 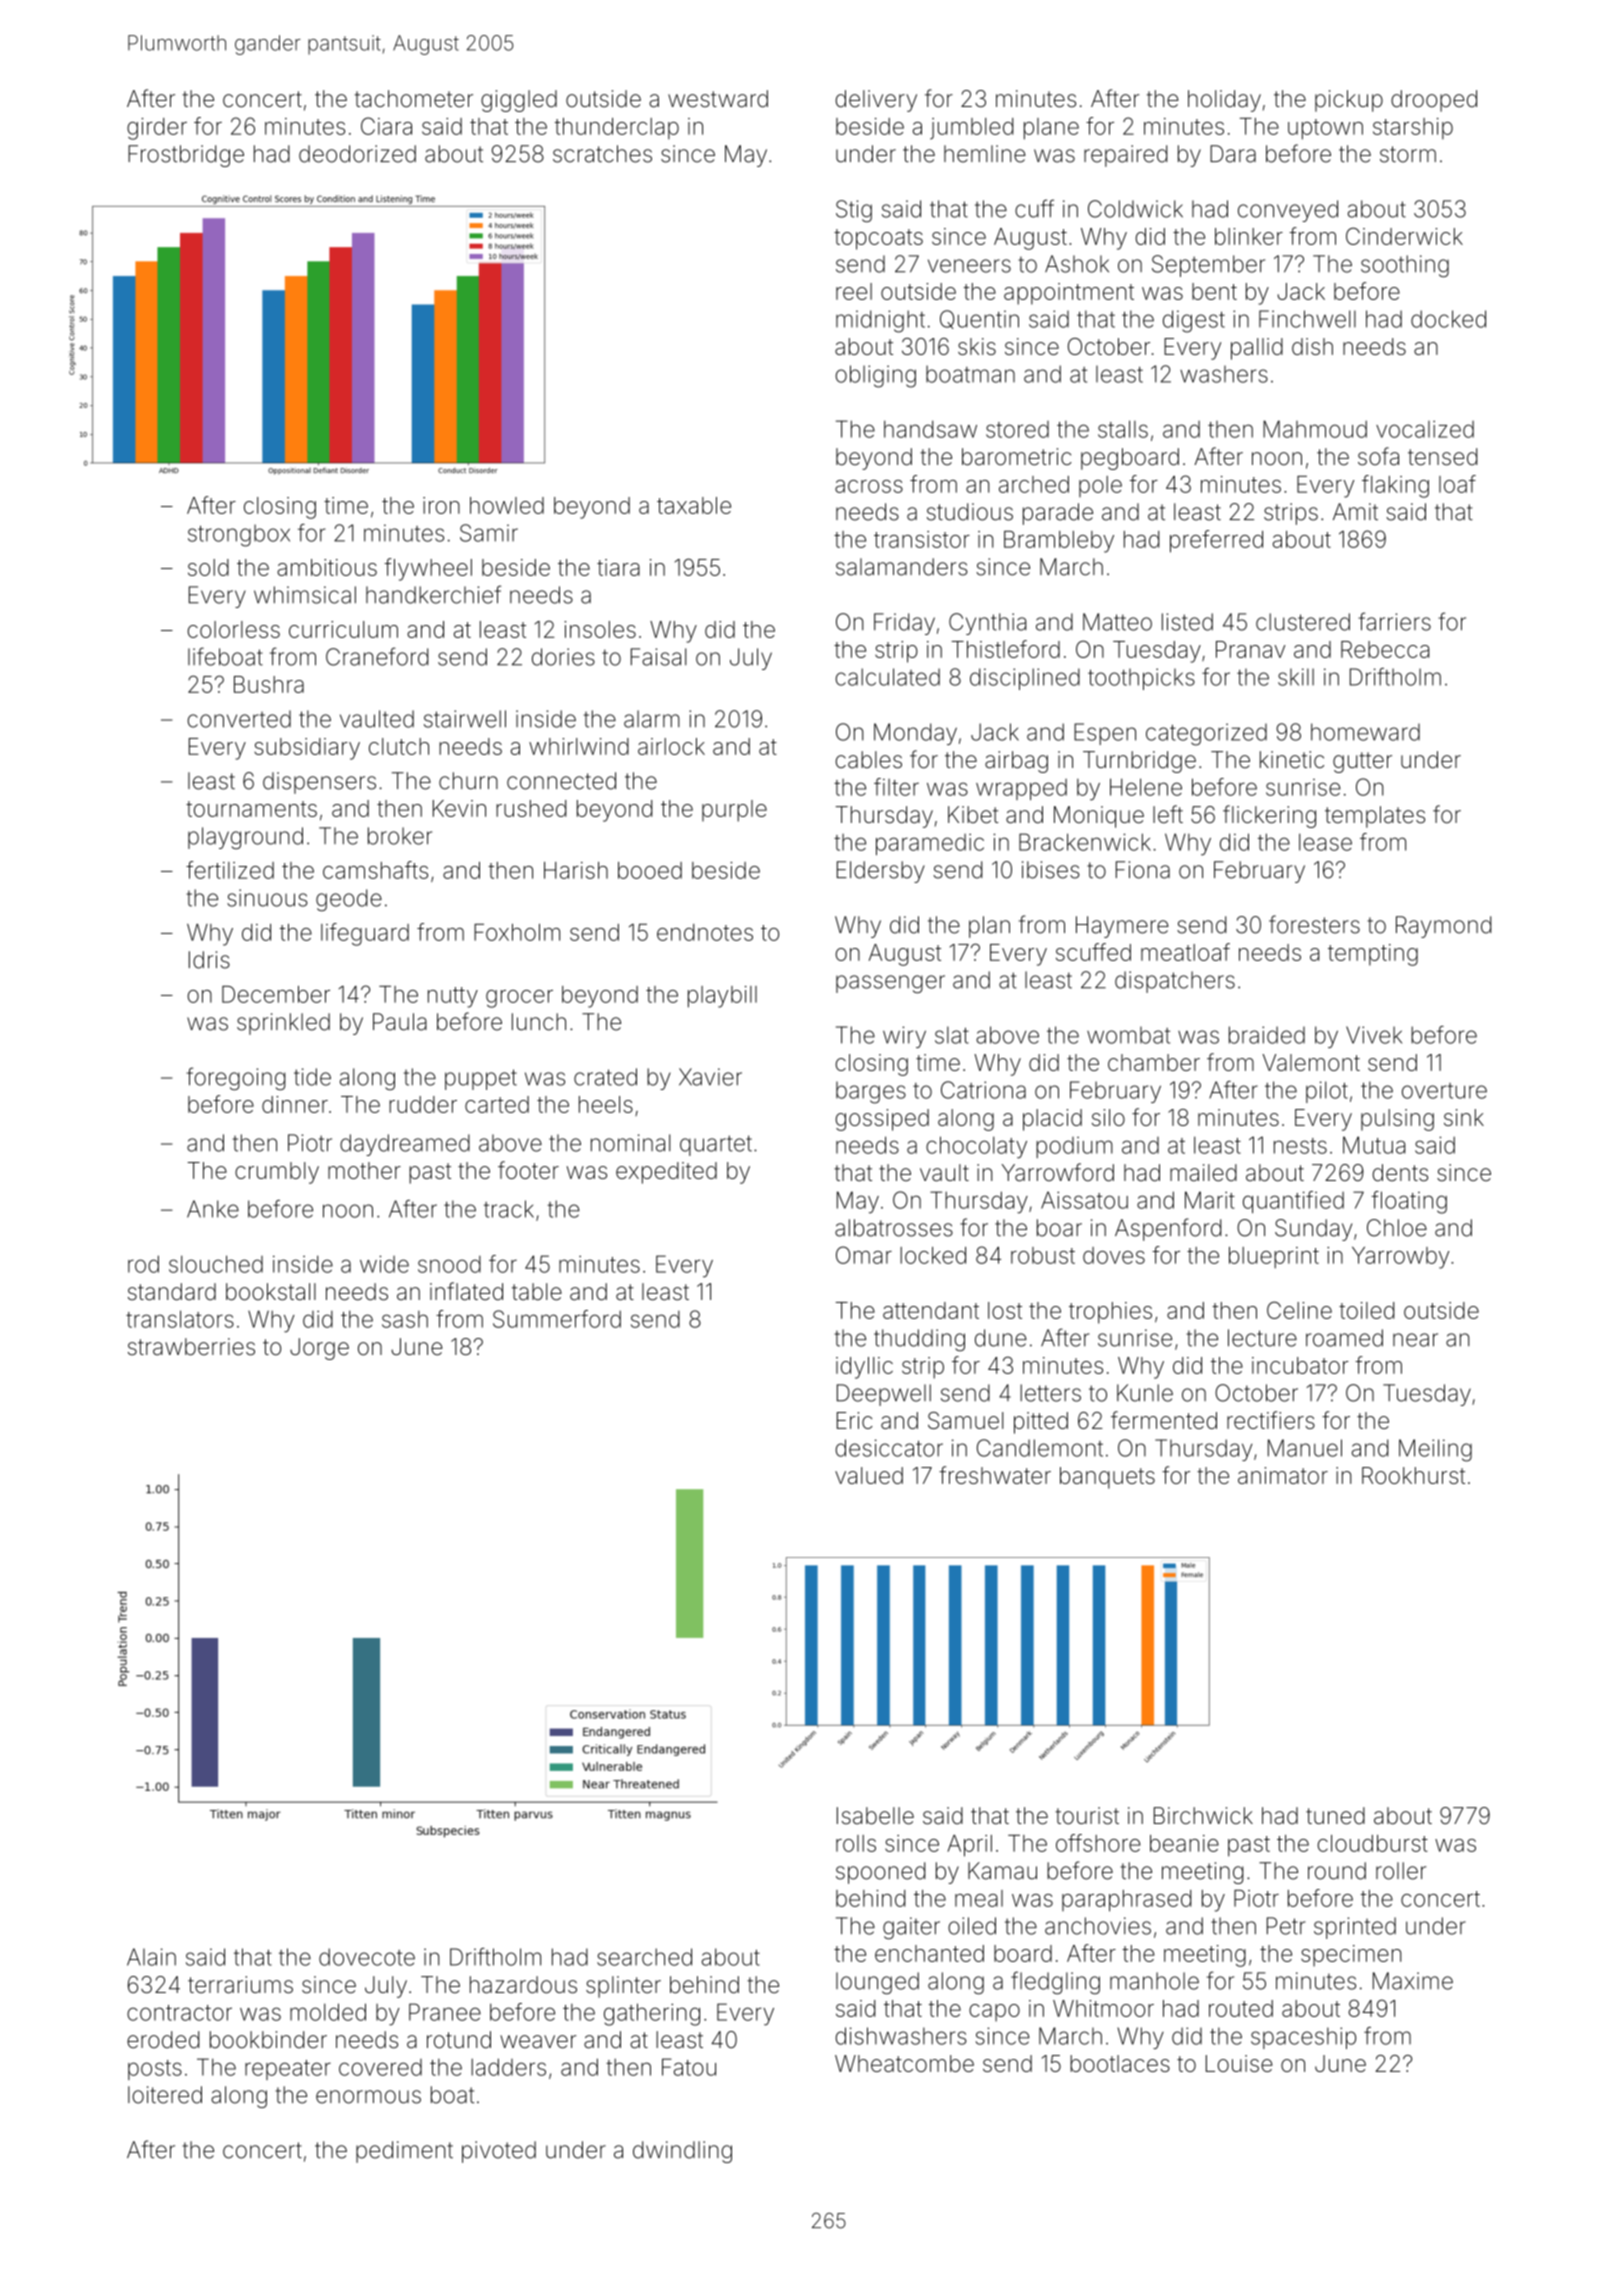 I want to click on pivoted, so click(x=499, y=2152).
